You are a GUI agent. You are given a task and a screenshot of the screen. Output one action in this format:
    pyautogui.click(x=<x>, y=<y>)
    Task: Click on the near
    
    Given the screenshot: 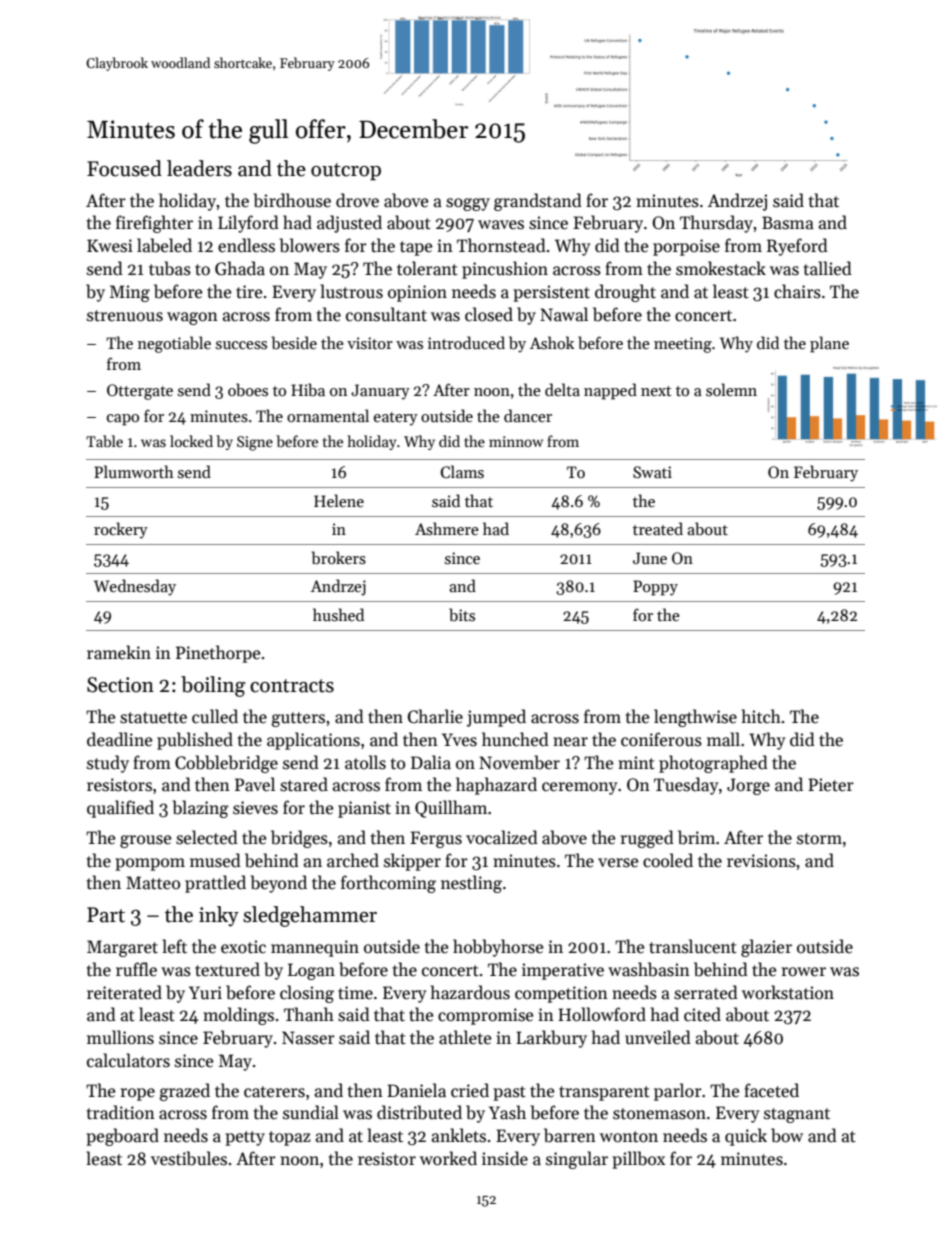 What is the action you would take?
    pyautogui.click(x=570, y=742)
